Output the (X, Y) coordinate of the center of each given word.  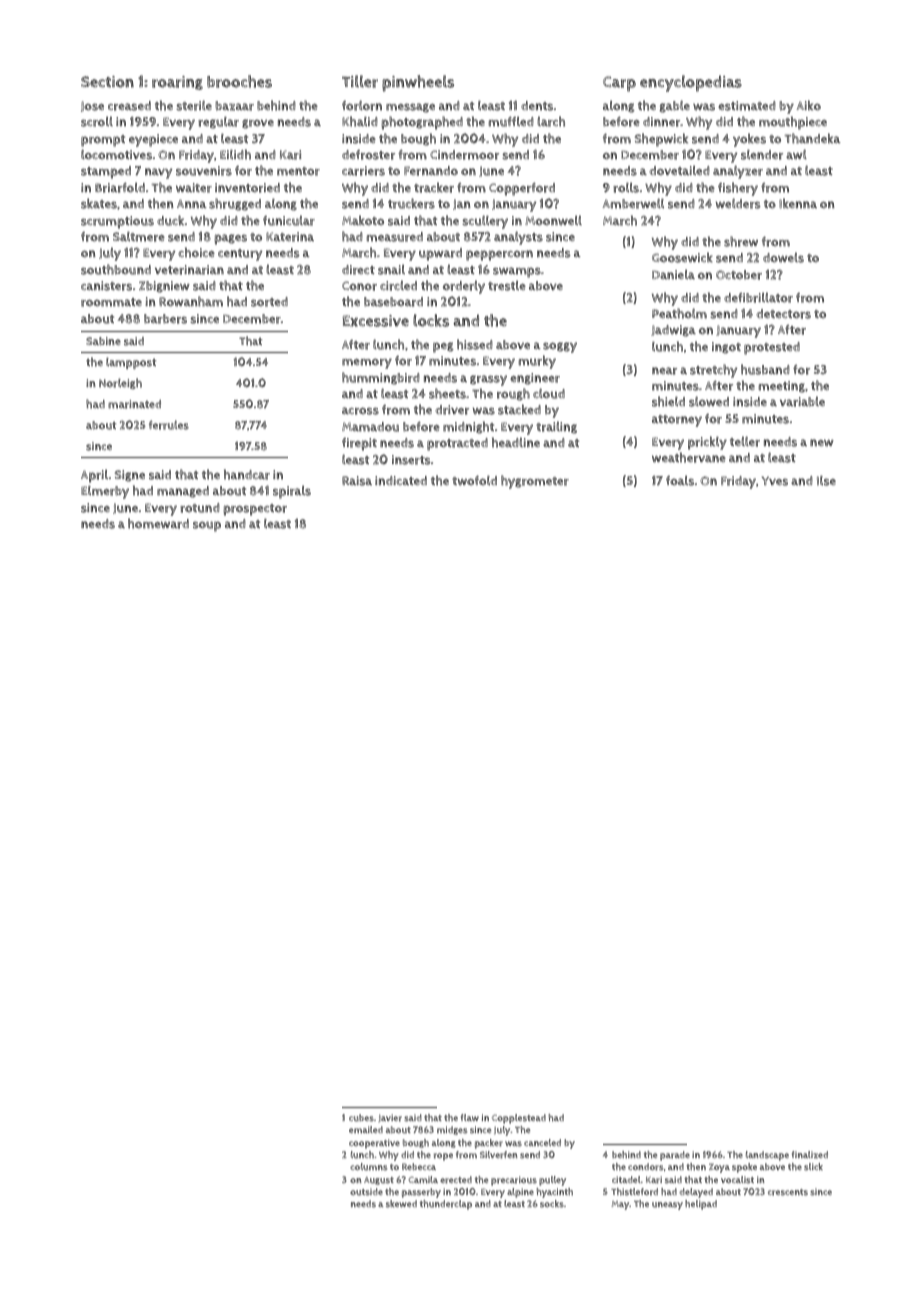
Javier (390, 1118)
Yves (775, 481)
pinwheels (418, 83)
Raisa (357, 481)
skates (99, 203)
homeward (158, 523)
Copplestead (519, 1119)
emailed (366, 1129)
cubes (361, 1118)
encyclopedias (691, 83)
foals (680, 480)
